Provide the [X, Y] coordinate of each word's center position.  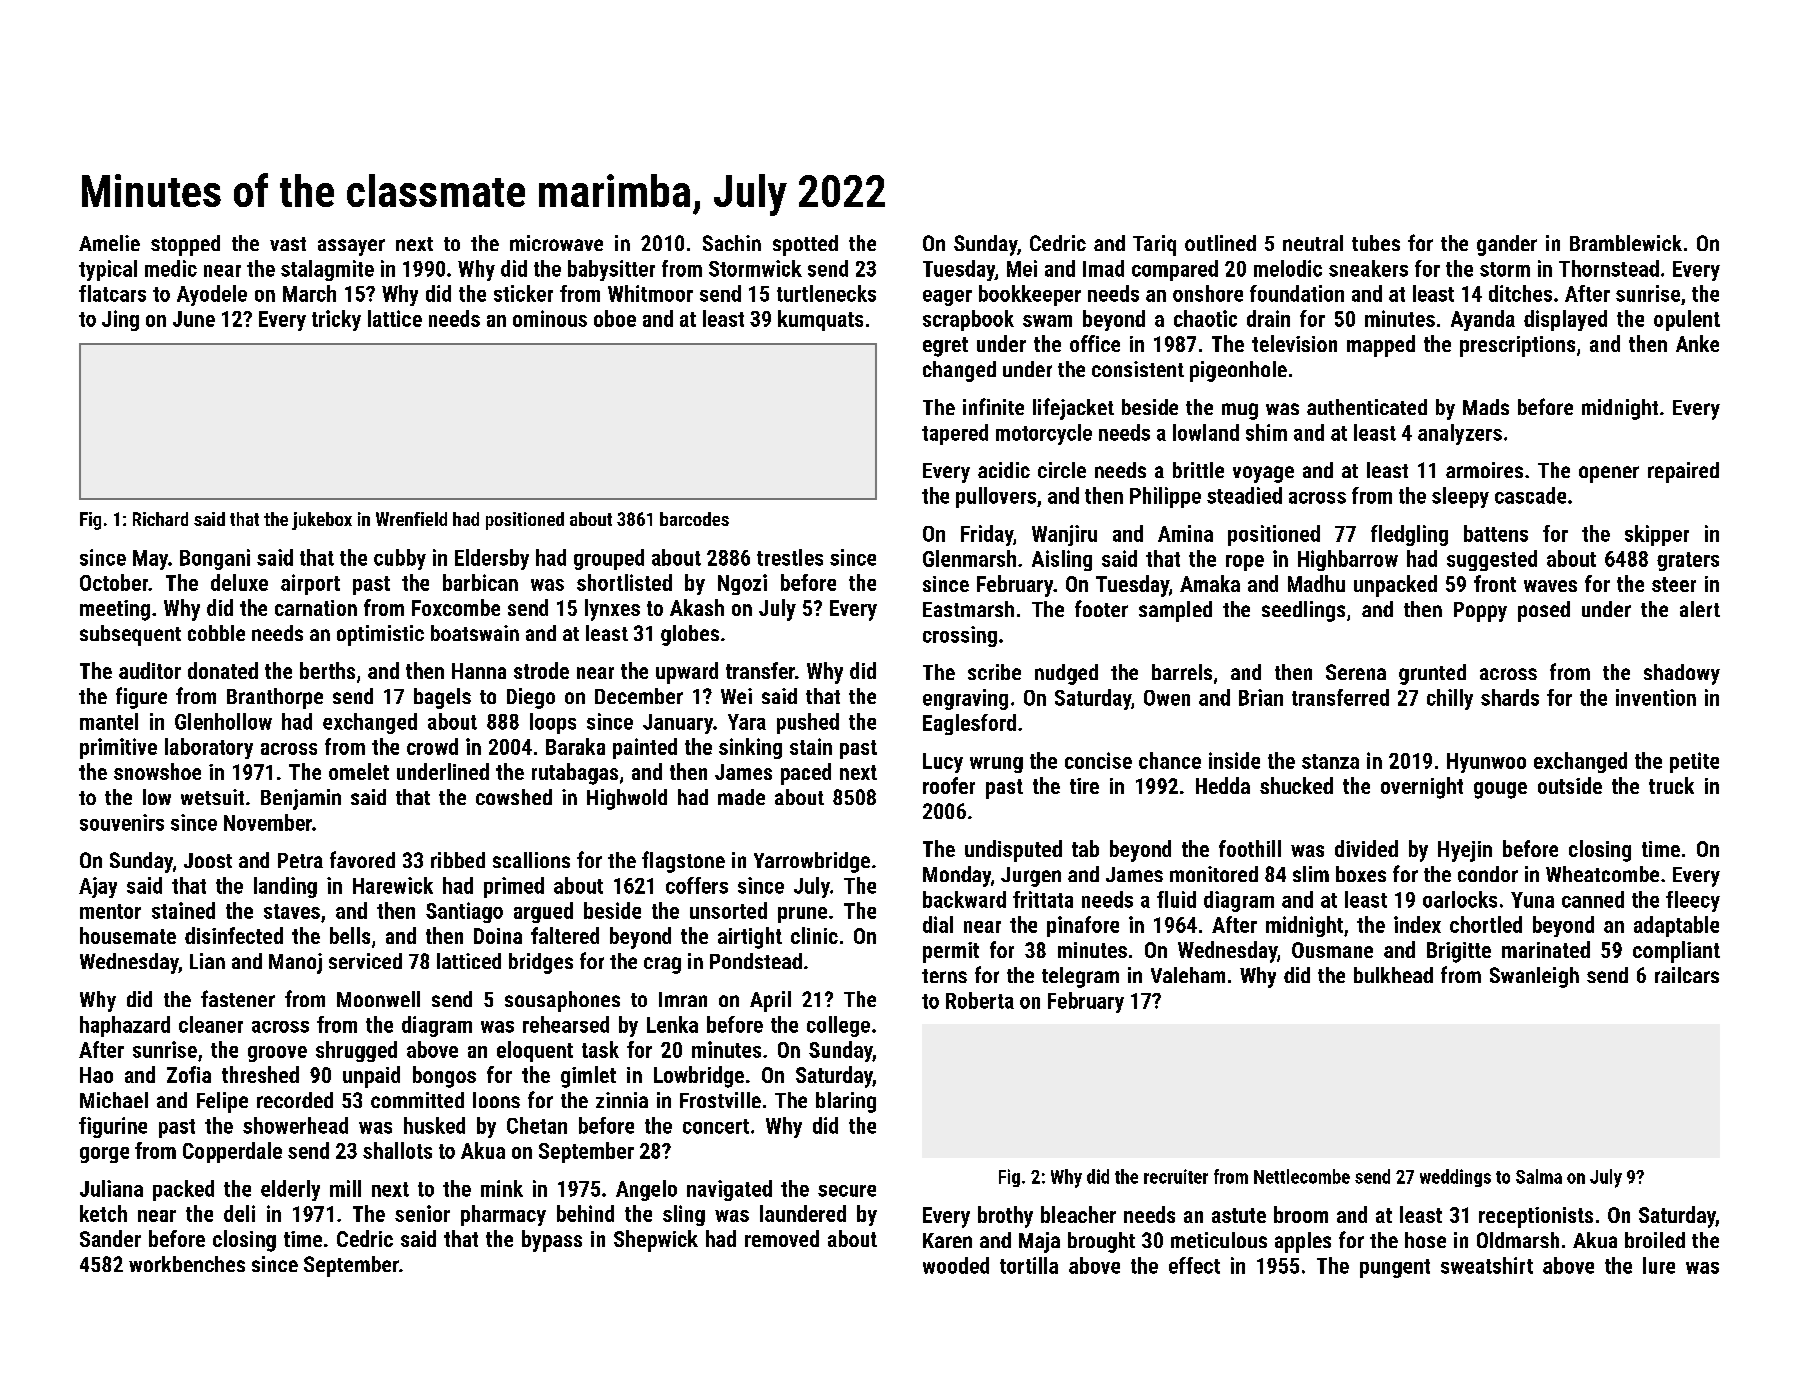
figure [141, 698]
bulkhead [1393, 975]
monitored [1214, 874]
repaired [1683, 472]
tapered [955, 434]
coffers [697, 885]
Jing [120, 320]
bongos [444, 1077]
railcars [1687, 975]
